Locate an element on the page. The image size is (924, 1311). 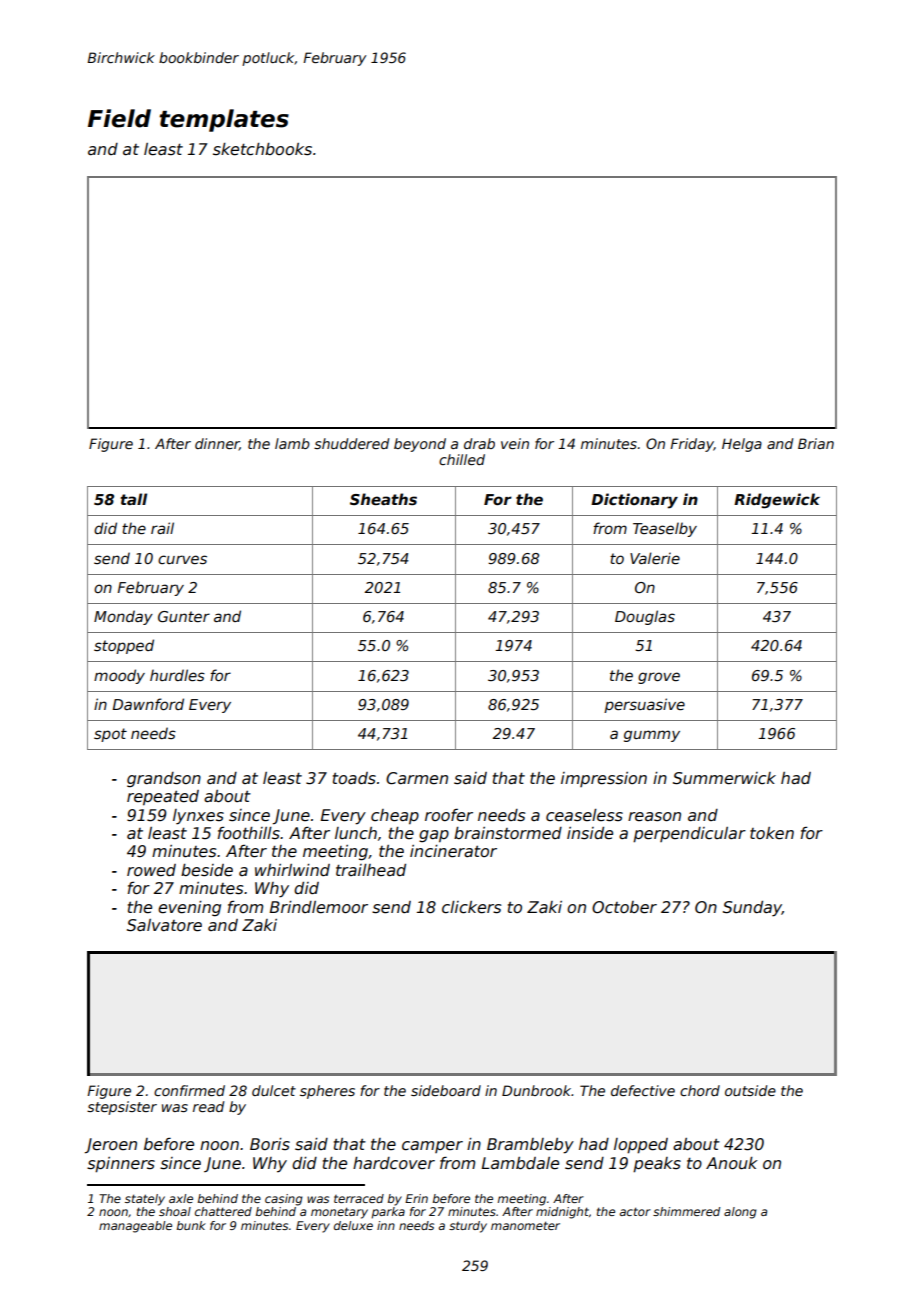
whirlwind is located at coordinates (292, 870).
